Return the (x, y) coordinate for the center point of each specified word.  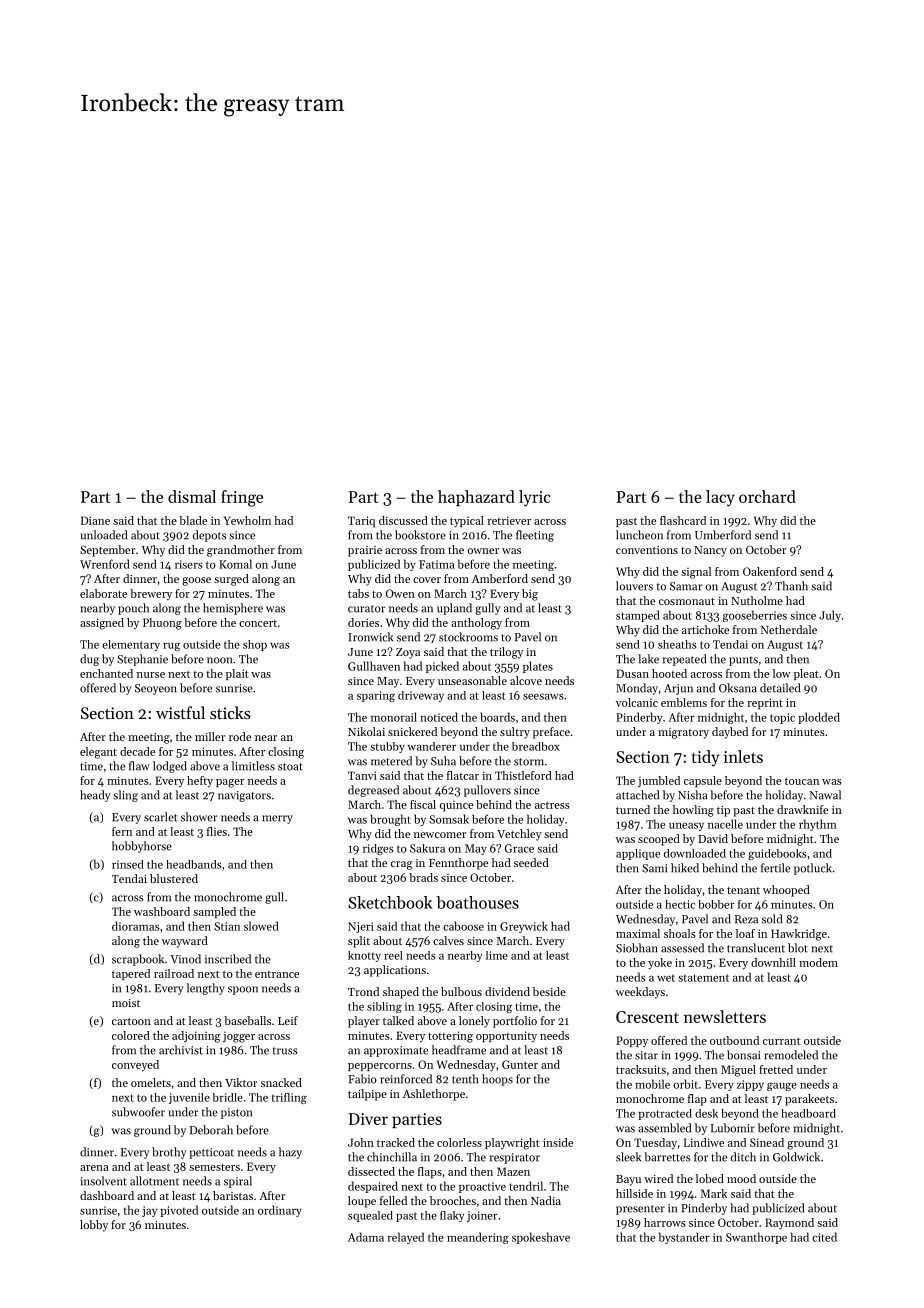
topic (782, 718)
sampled (214, 912)
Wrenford (105, 564)
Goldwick (796, 1157)
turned (633, 809)
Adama (366, 1237)
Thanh (791, 586)
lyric (535, 498)
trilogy (506, 653)
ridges (378, 849)
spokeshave (541, 1238)
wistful (180, 712)
